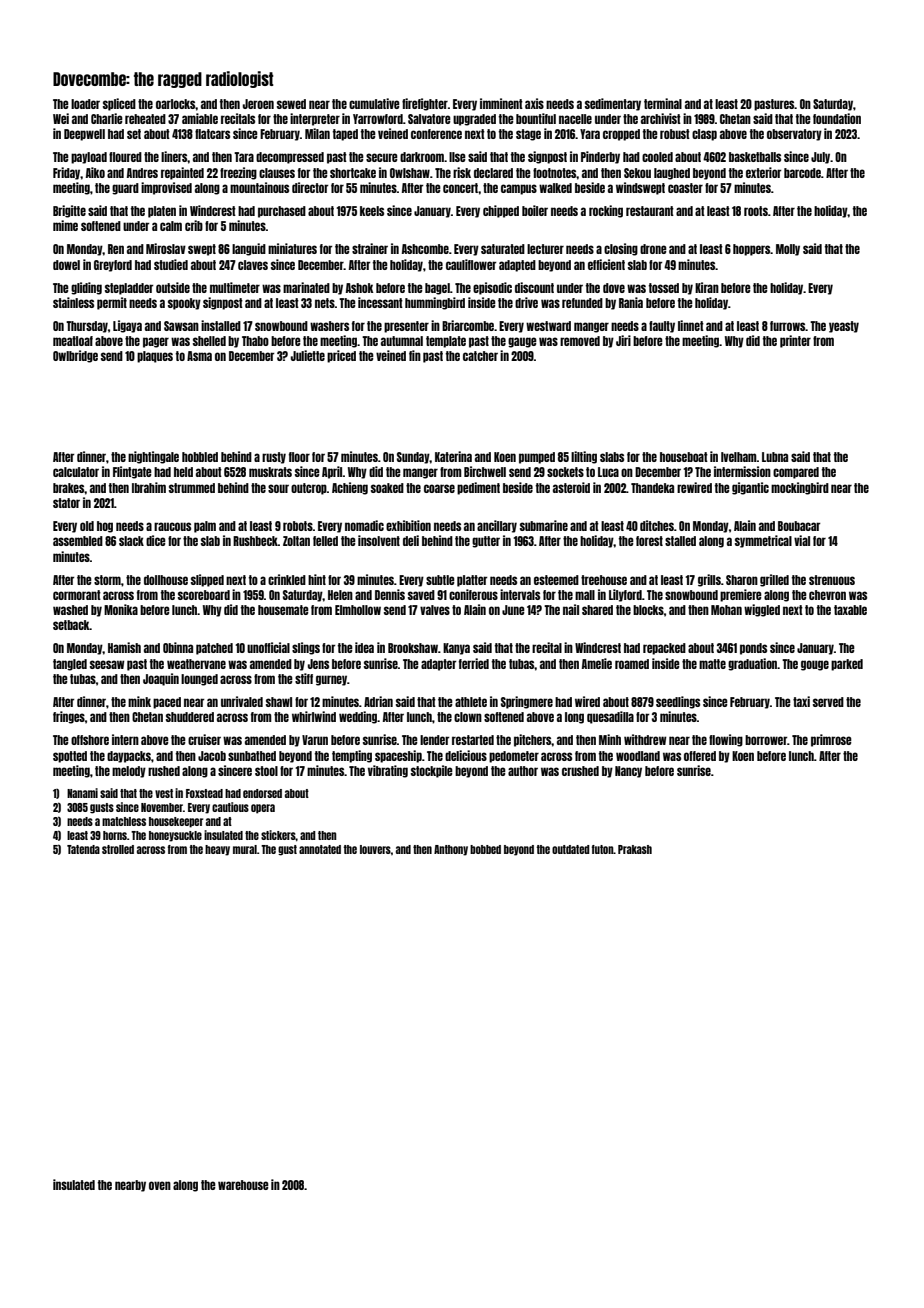 This page has height=1308, width=924. I want to click on stage, so click(528, 135).
